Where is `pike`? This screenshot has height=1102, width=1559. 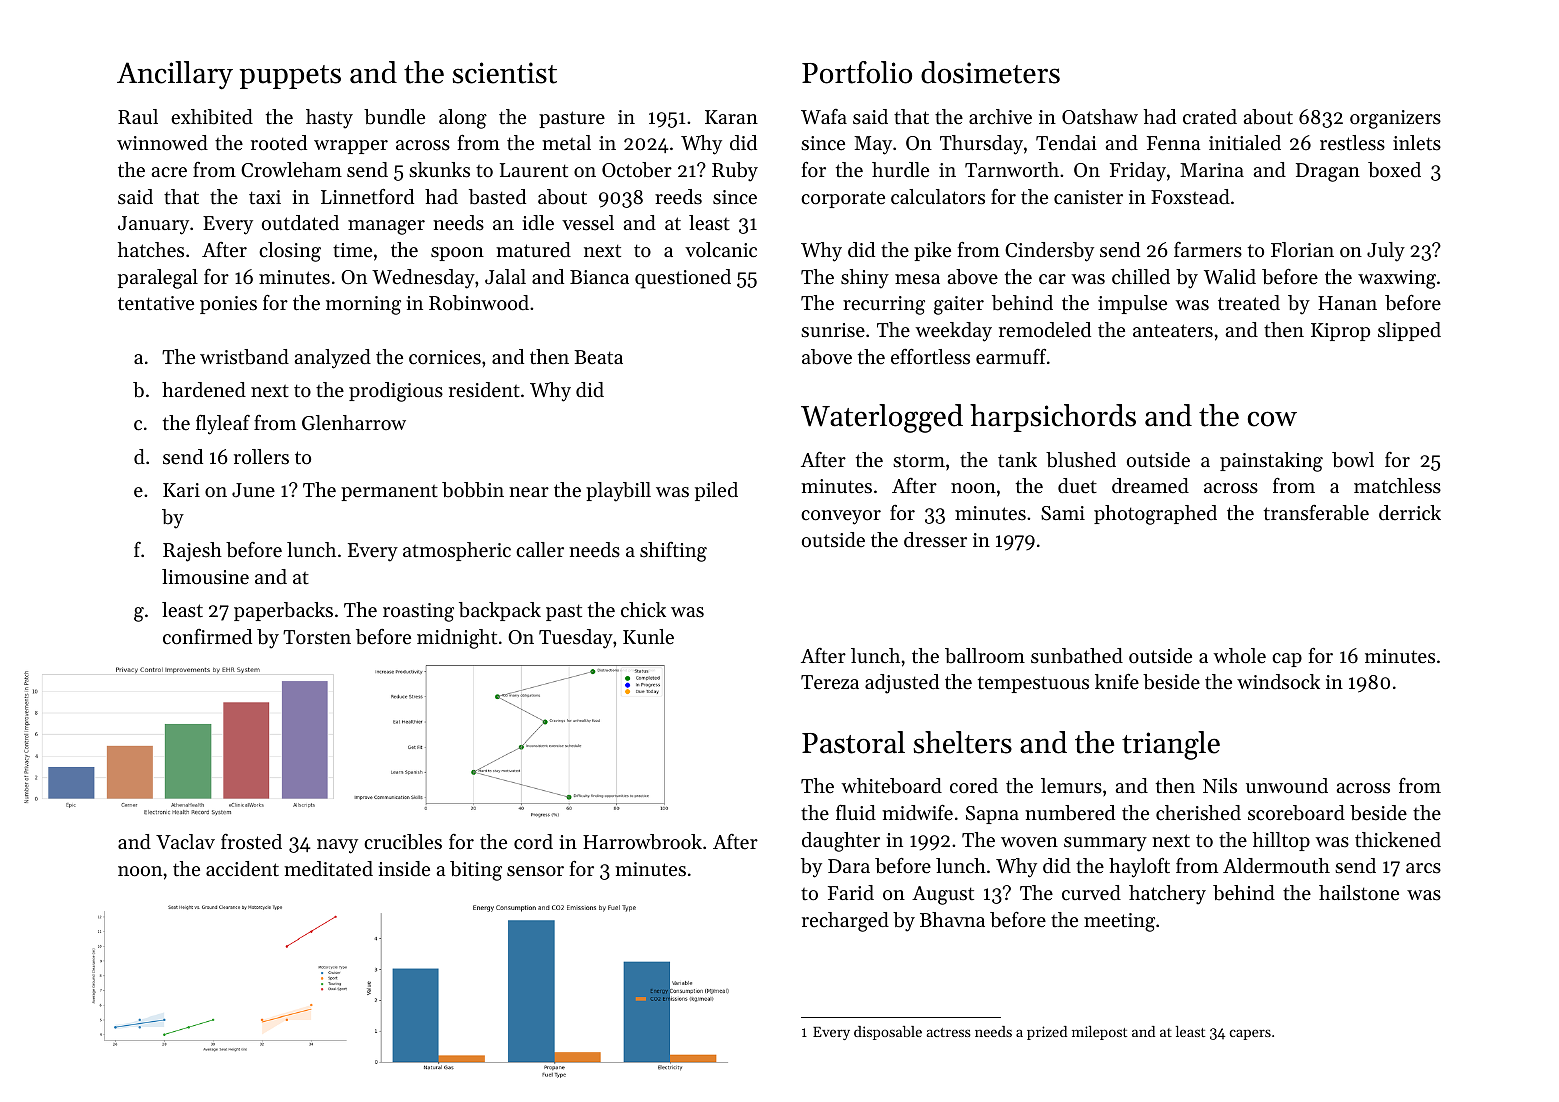 pike is located at coordinates (932, 251).
